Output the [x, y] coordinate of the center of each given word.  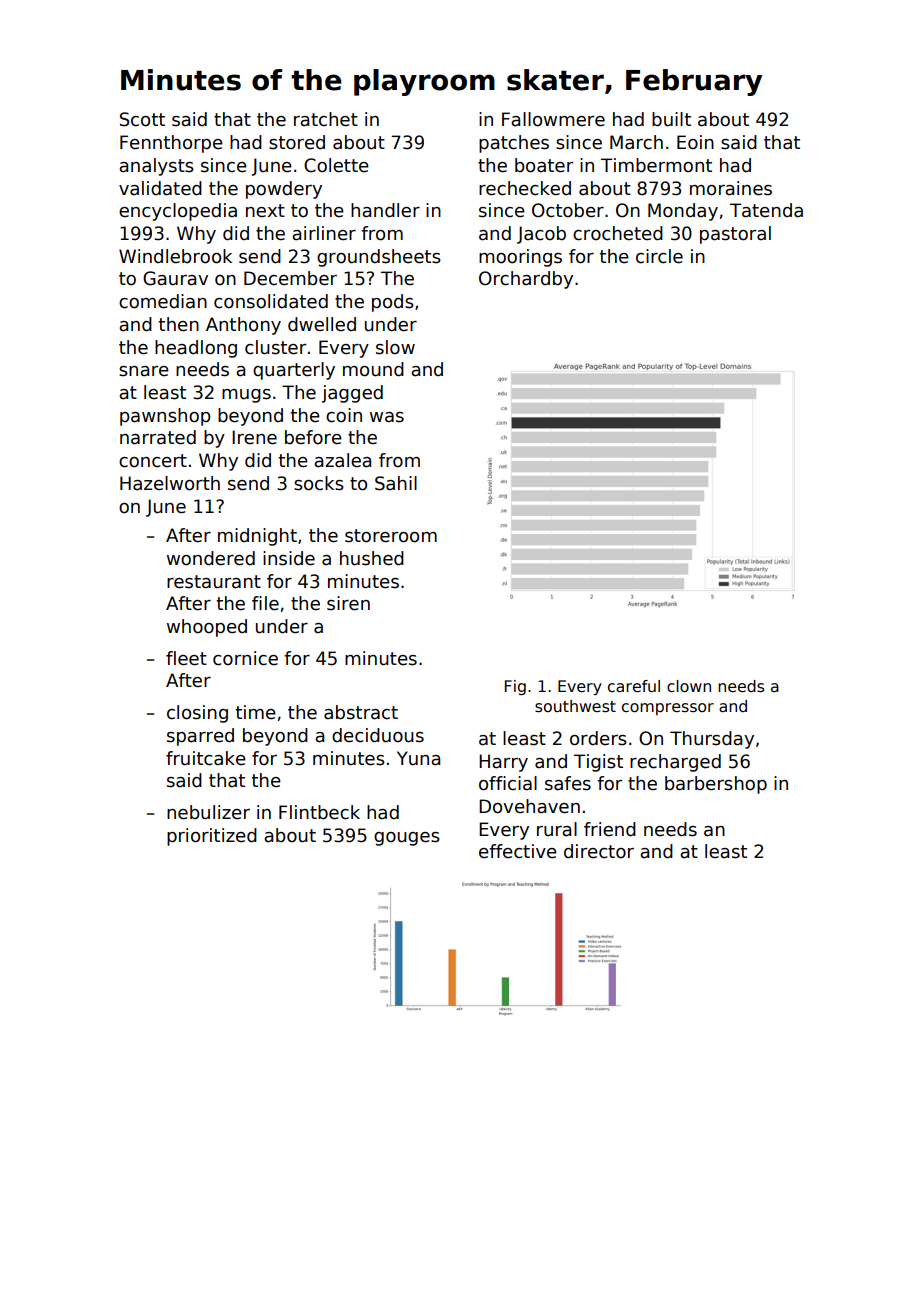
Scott [142, 119]
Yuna [418, 758]
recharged [675, 763]
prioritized [212, 837]
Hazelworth [170, 483]
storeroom [391, 536]
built [671, 119]
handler [385, 210]
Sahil [396, 483]
